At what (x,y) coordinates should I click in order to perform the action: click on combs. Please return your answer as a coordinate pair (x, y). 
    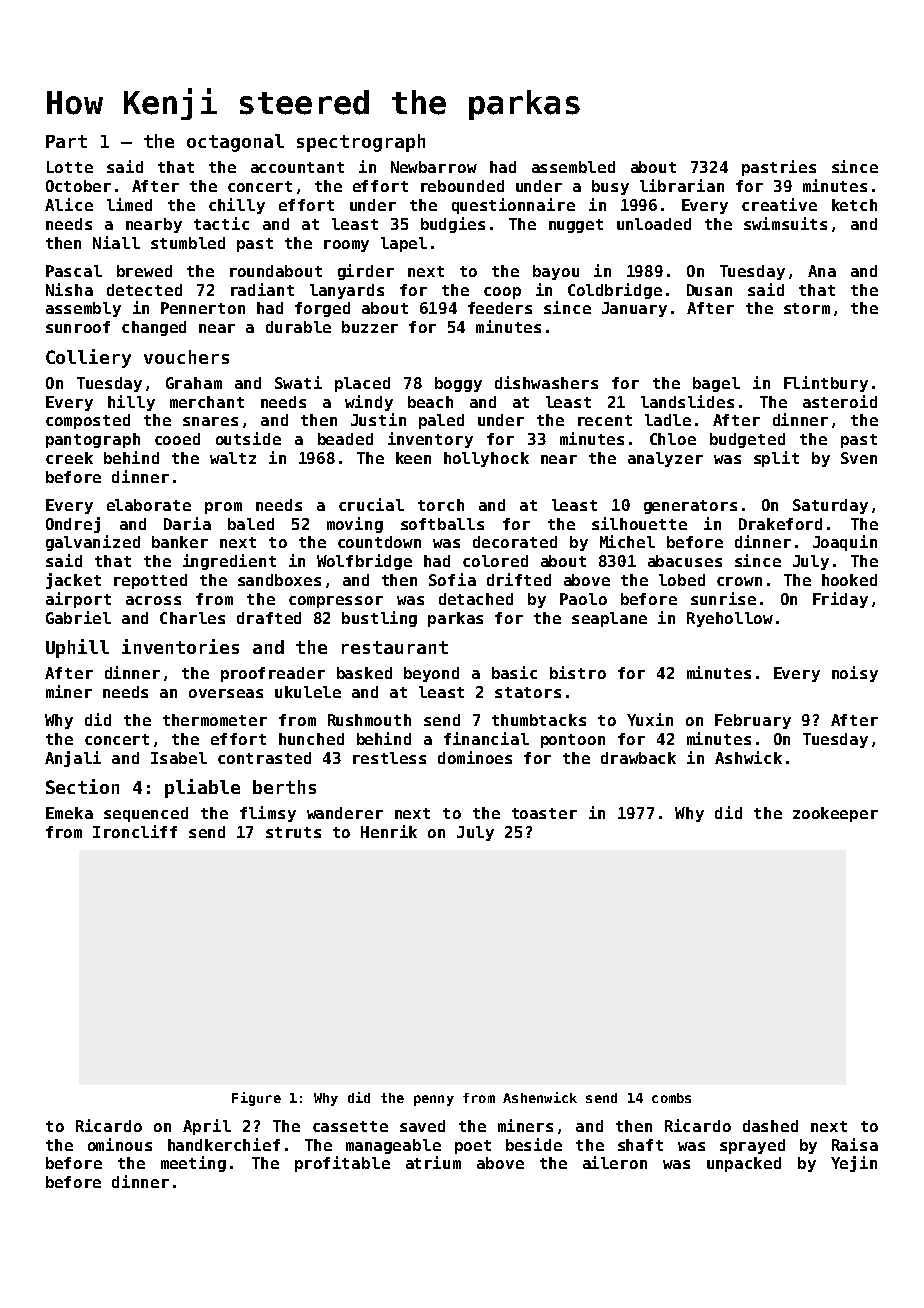
    Looking at the image, I should click on (671, 1098).
